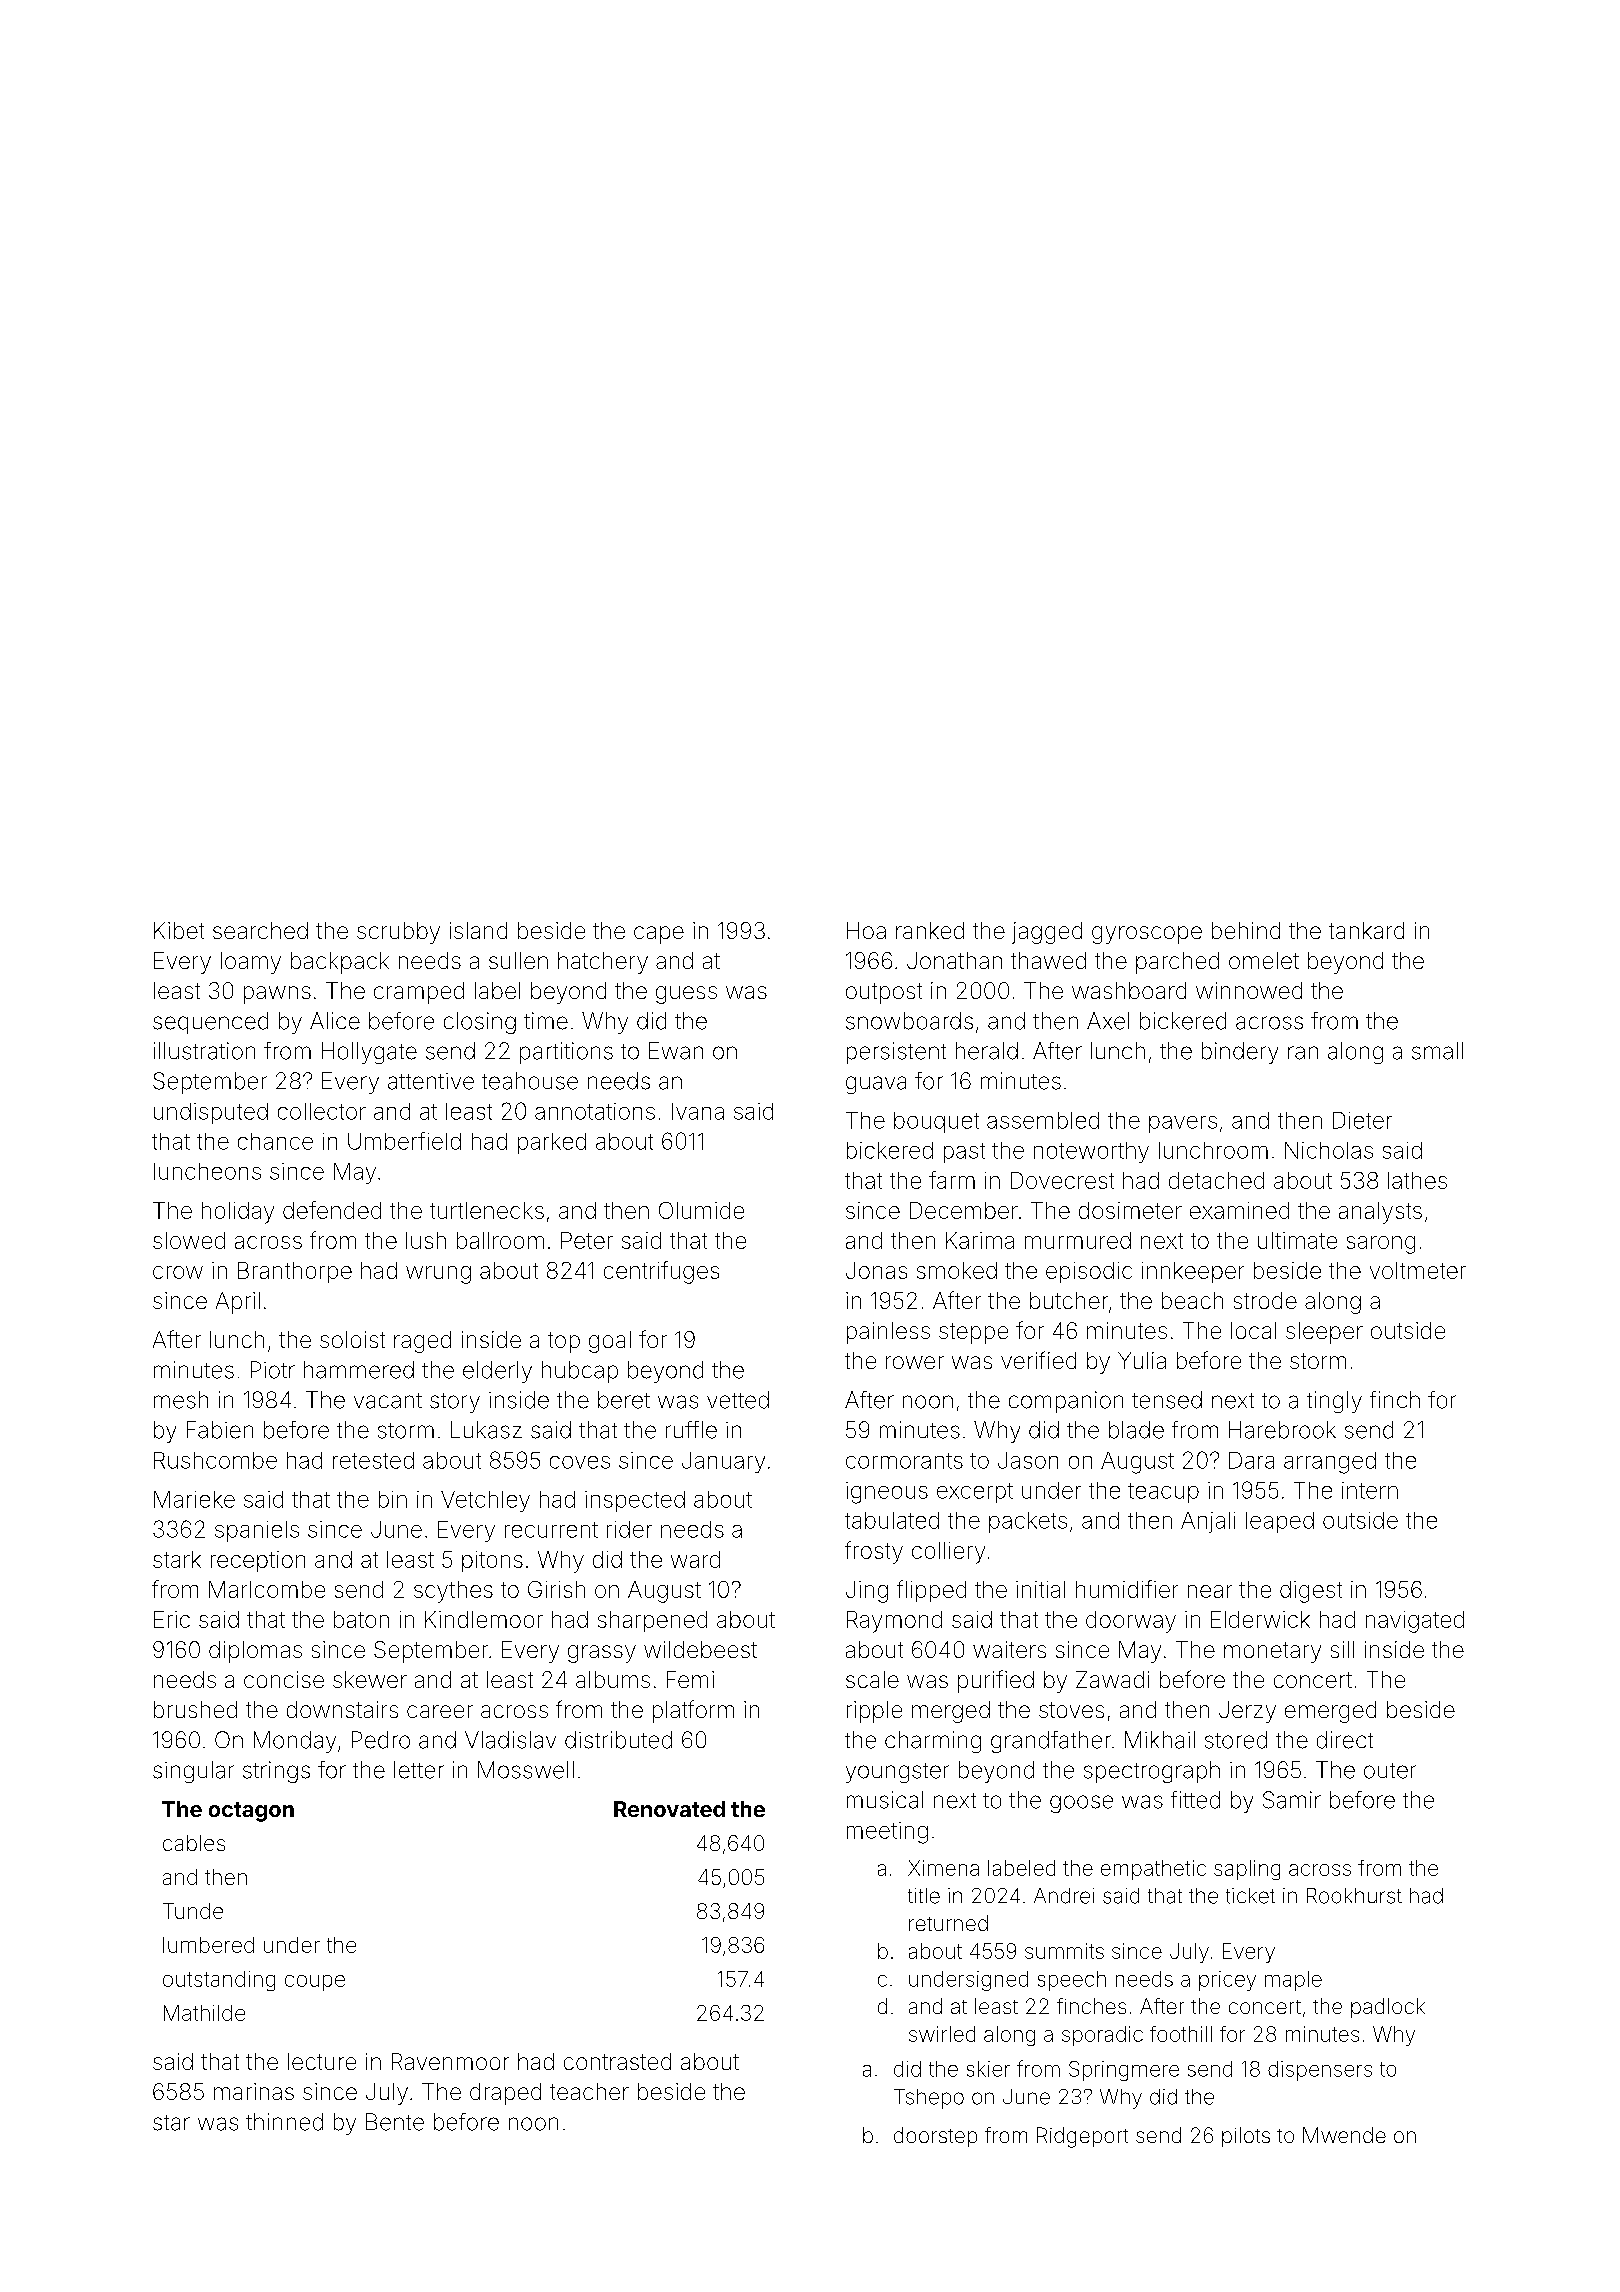 The width and height of the screenshot is (1620, 2292). I want to click on Renovated, so click(669, 1809).
